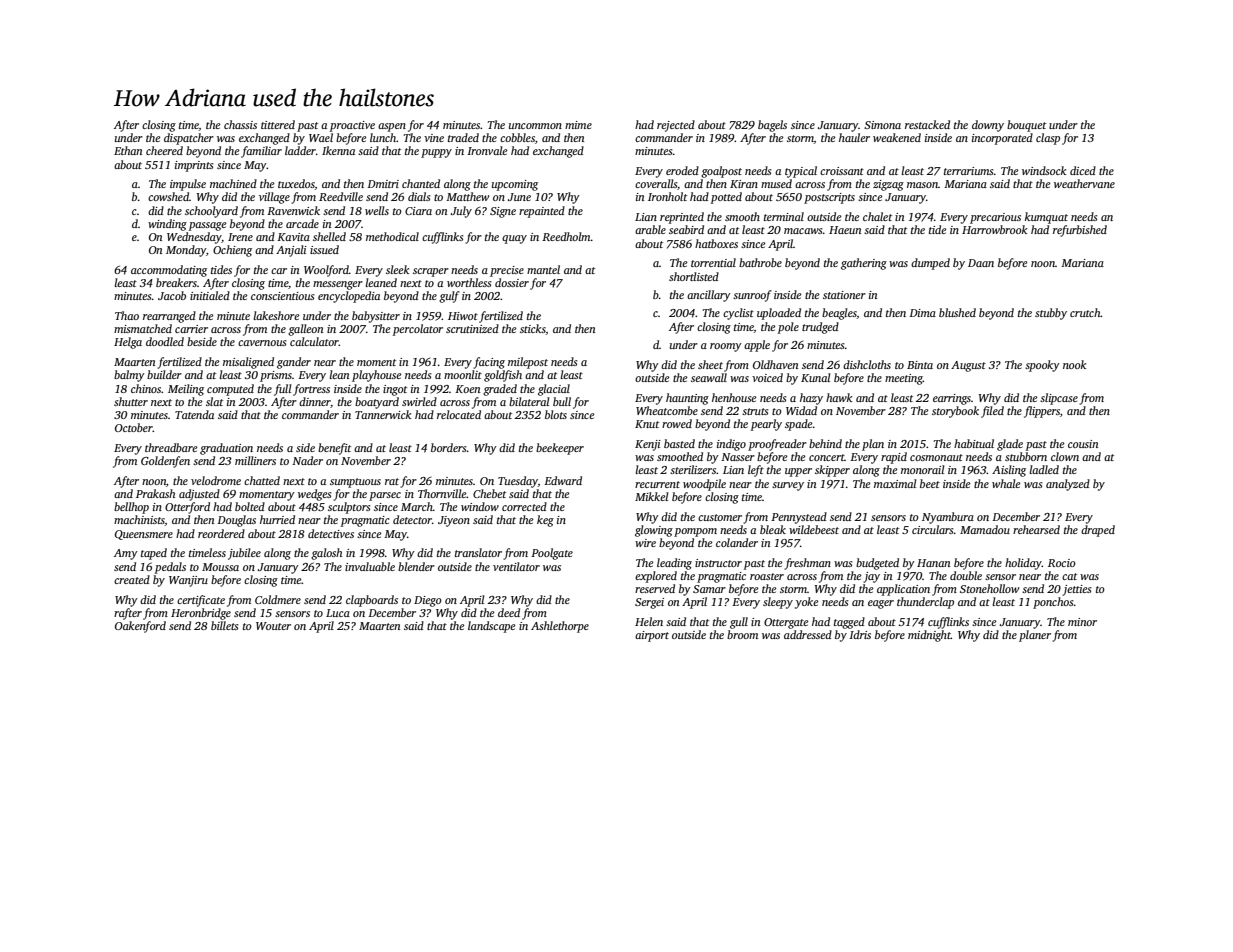  What do you see at coordinates (370, 566) in the screenshot?
I see `invaluable` at bounding box center [370, 566].
